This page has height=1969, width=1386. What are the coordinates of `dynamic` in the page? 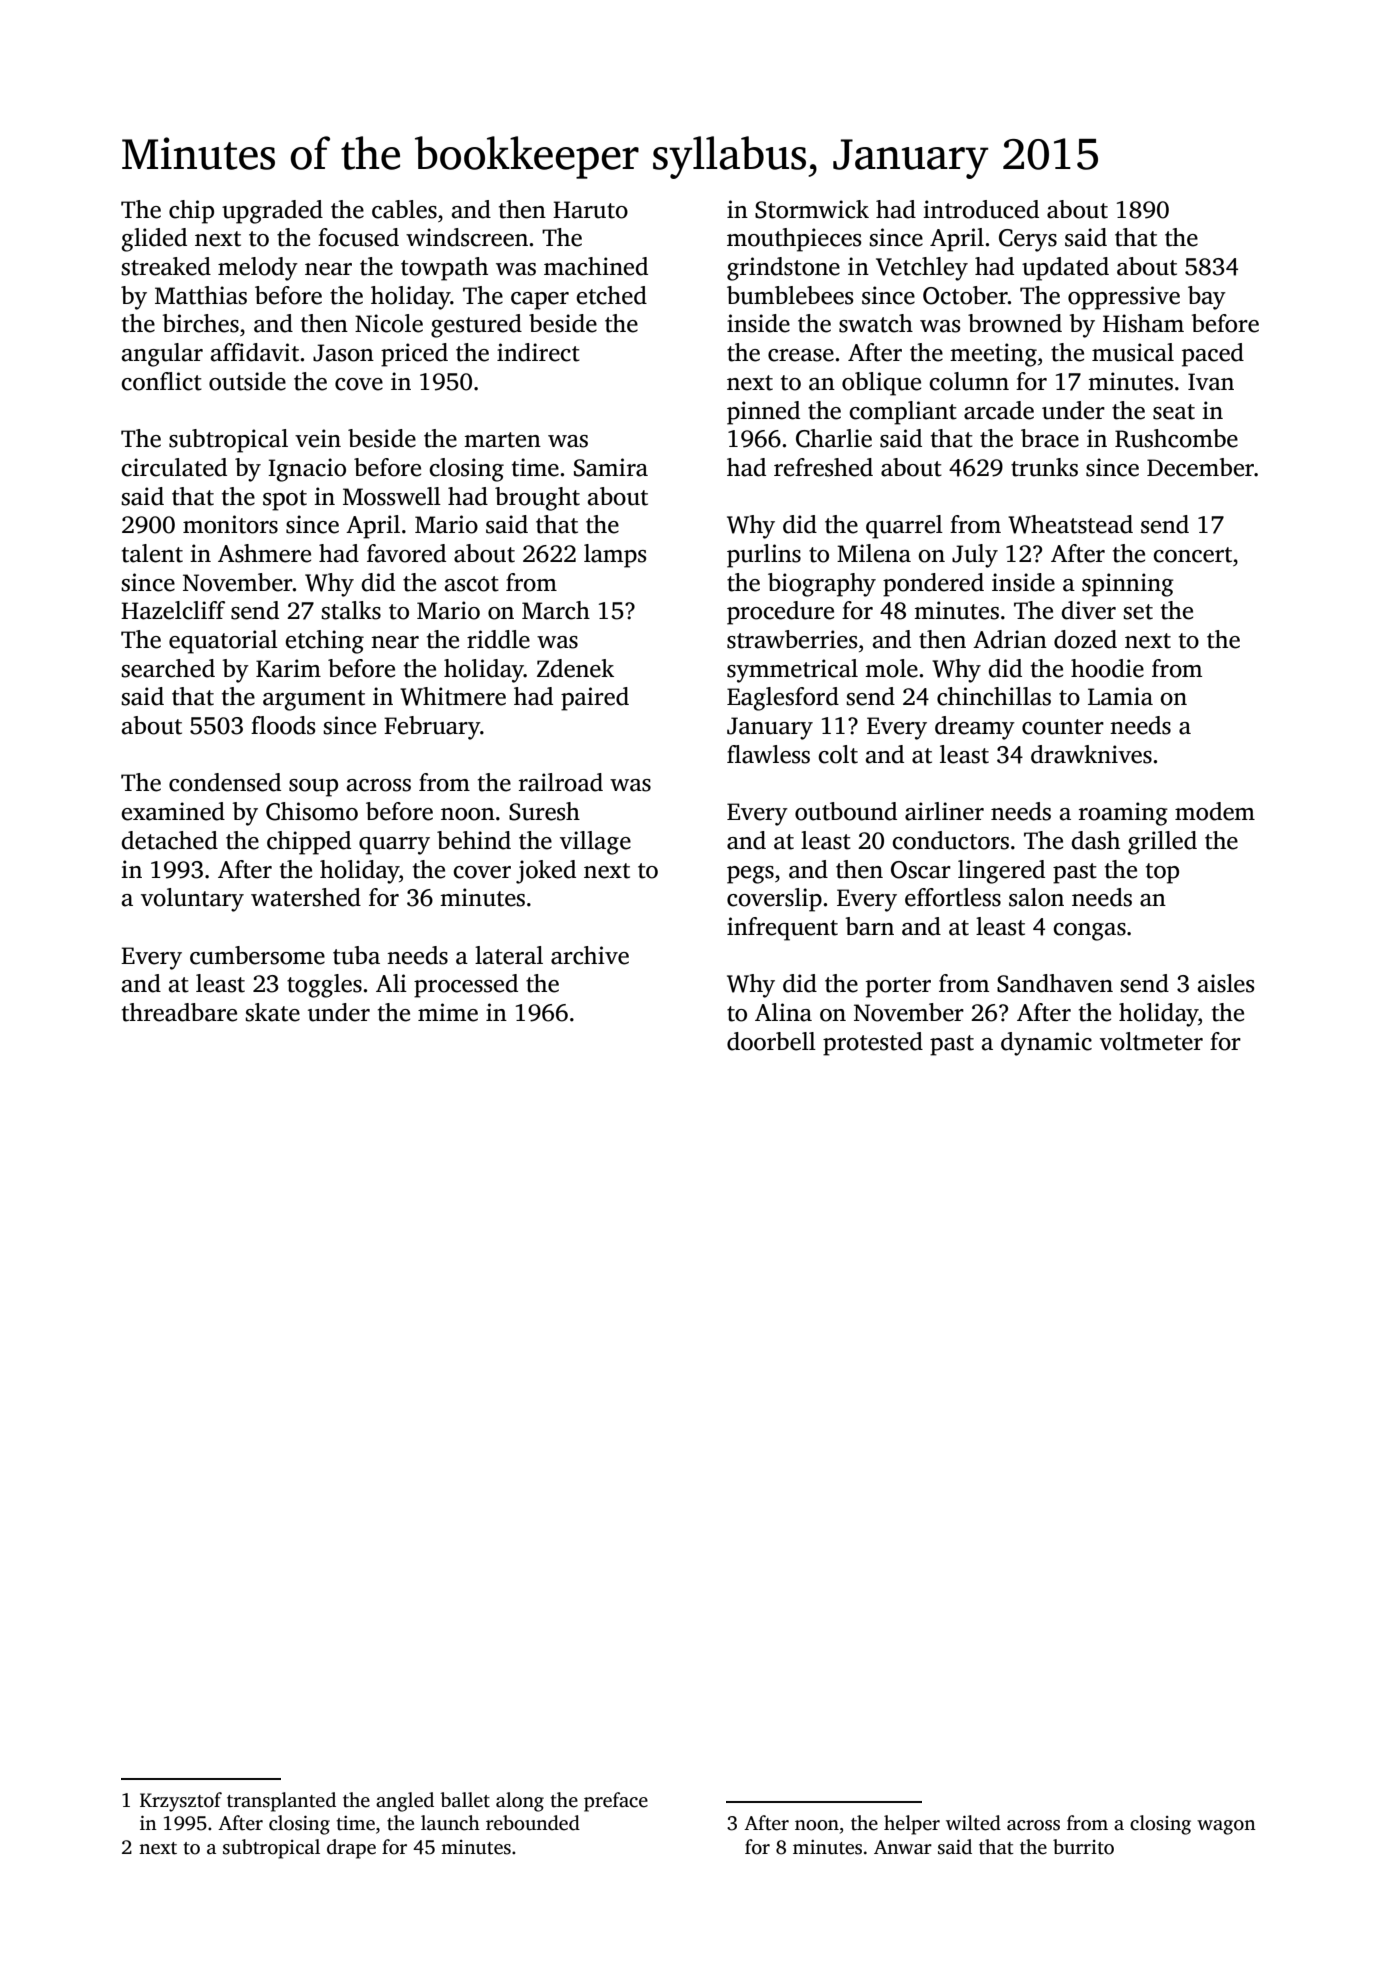 It's located at (1046, 1044).
